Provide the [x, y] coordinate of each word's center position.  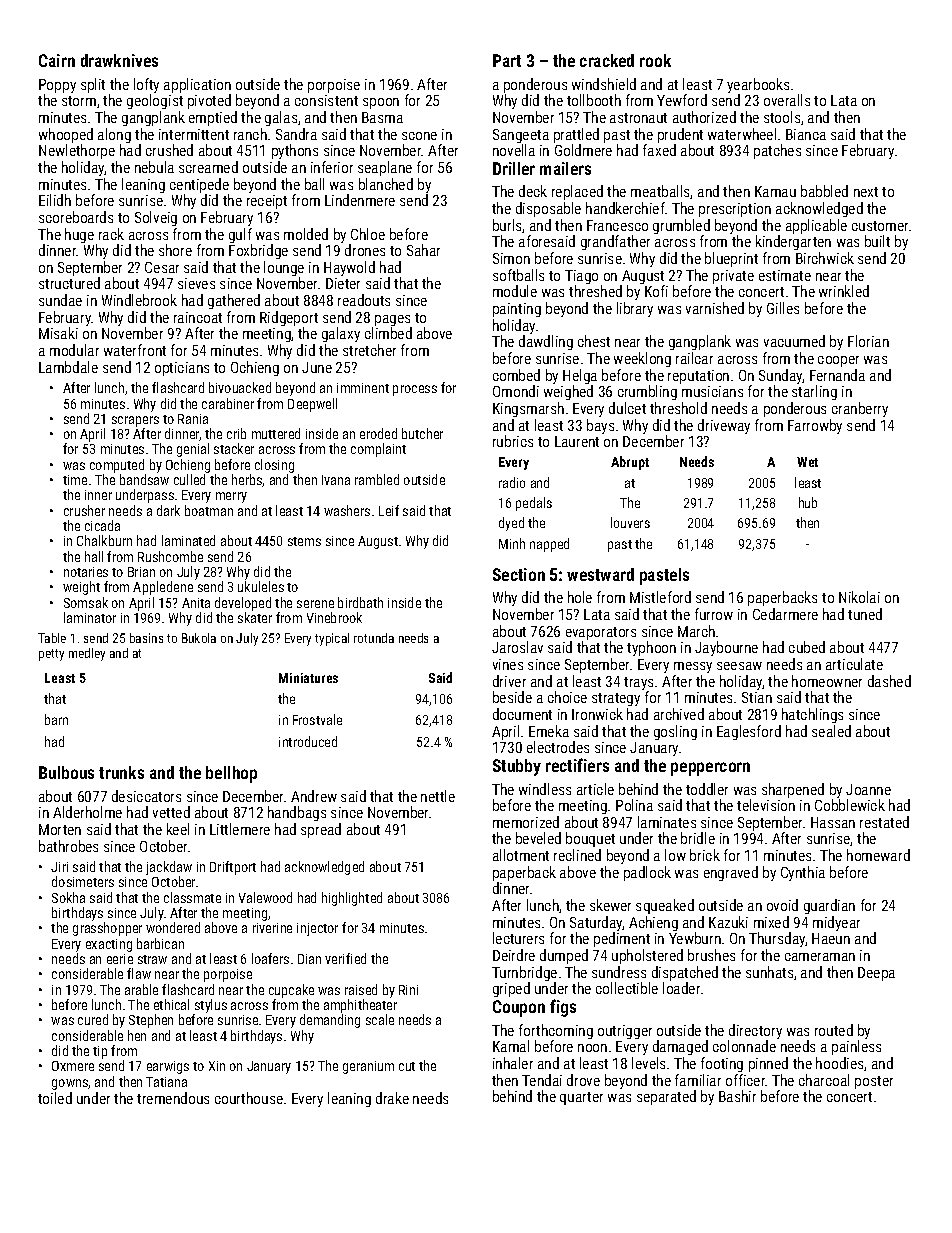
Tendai [542, 1080]
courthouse [249, 1098]
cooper [838, 361]
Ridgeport [289, 318]
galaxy [341, 334]
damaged [680, 1047]
